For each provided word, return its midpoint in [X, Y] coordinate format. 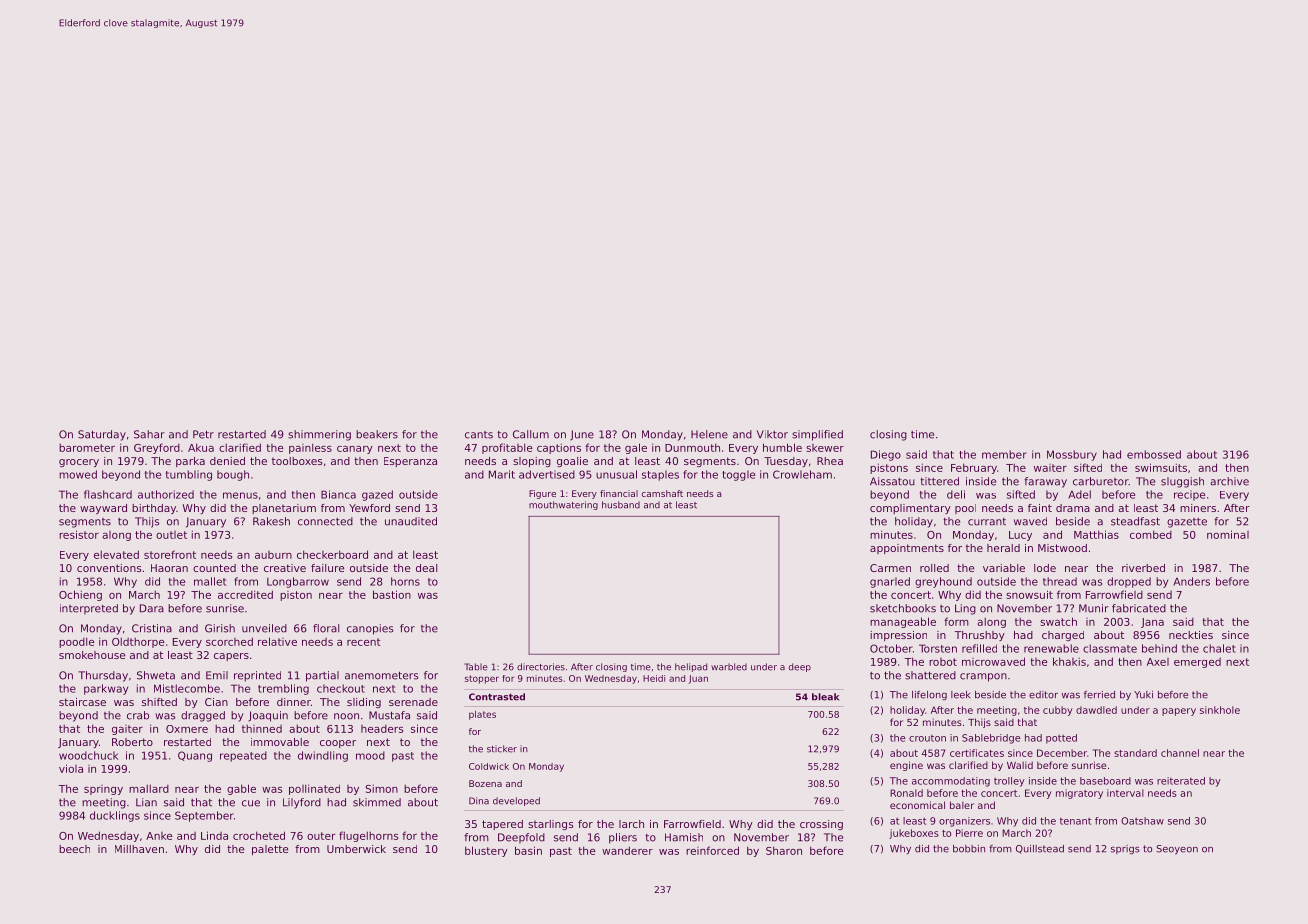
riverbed [1143, 568]
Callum [531, 434]
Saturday [102, 435]
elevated [116, 554]
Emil [217, 675]
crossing [821, 825]
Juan [698, 679]
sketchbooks [903, 608]
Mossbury [1072, 455]
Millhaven [139, 849]
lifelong [929, 695]
